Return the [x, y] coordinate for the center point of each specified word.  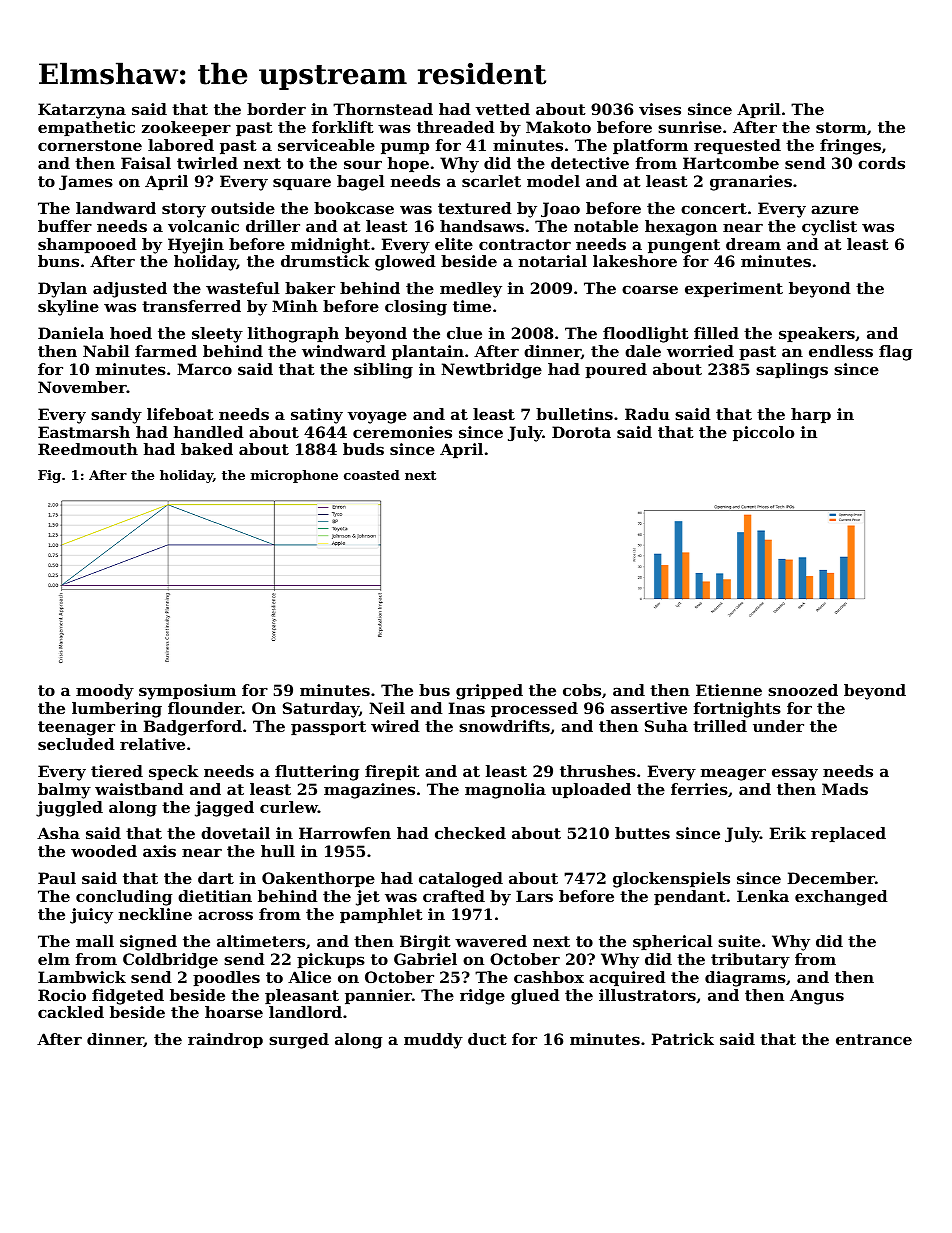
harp [811, 415]
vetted [503, 109]
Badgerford [193, 728]
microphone [294, 476]
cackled [71, 1012]
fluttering [317, 773]
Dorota [581, 432]
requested [737, 146]
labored [181, 145]
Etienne [729, 690]
